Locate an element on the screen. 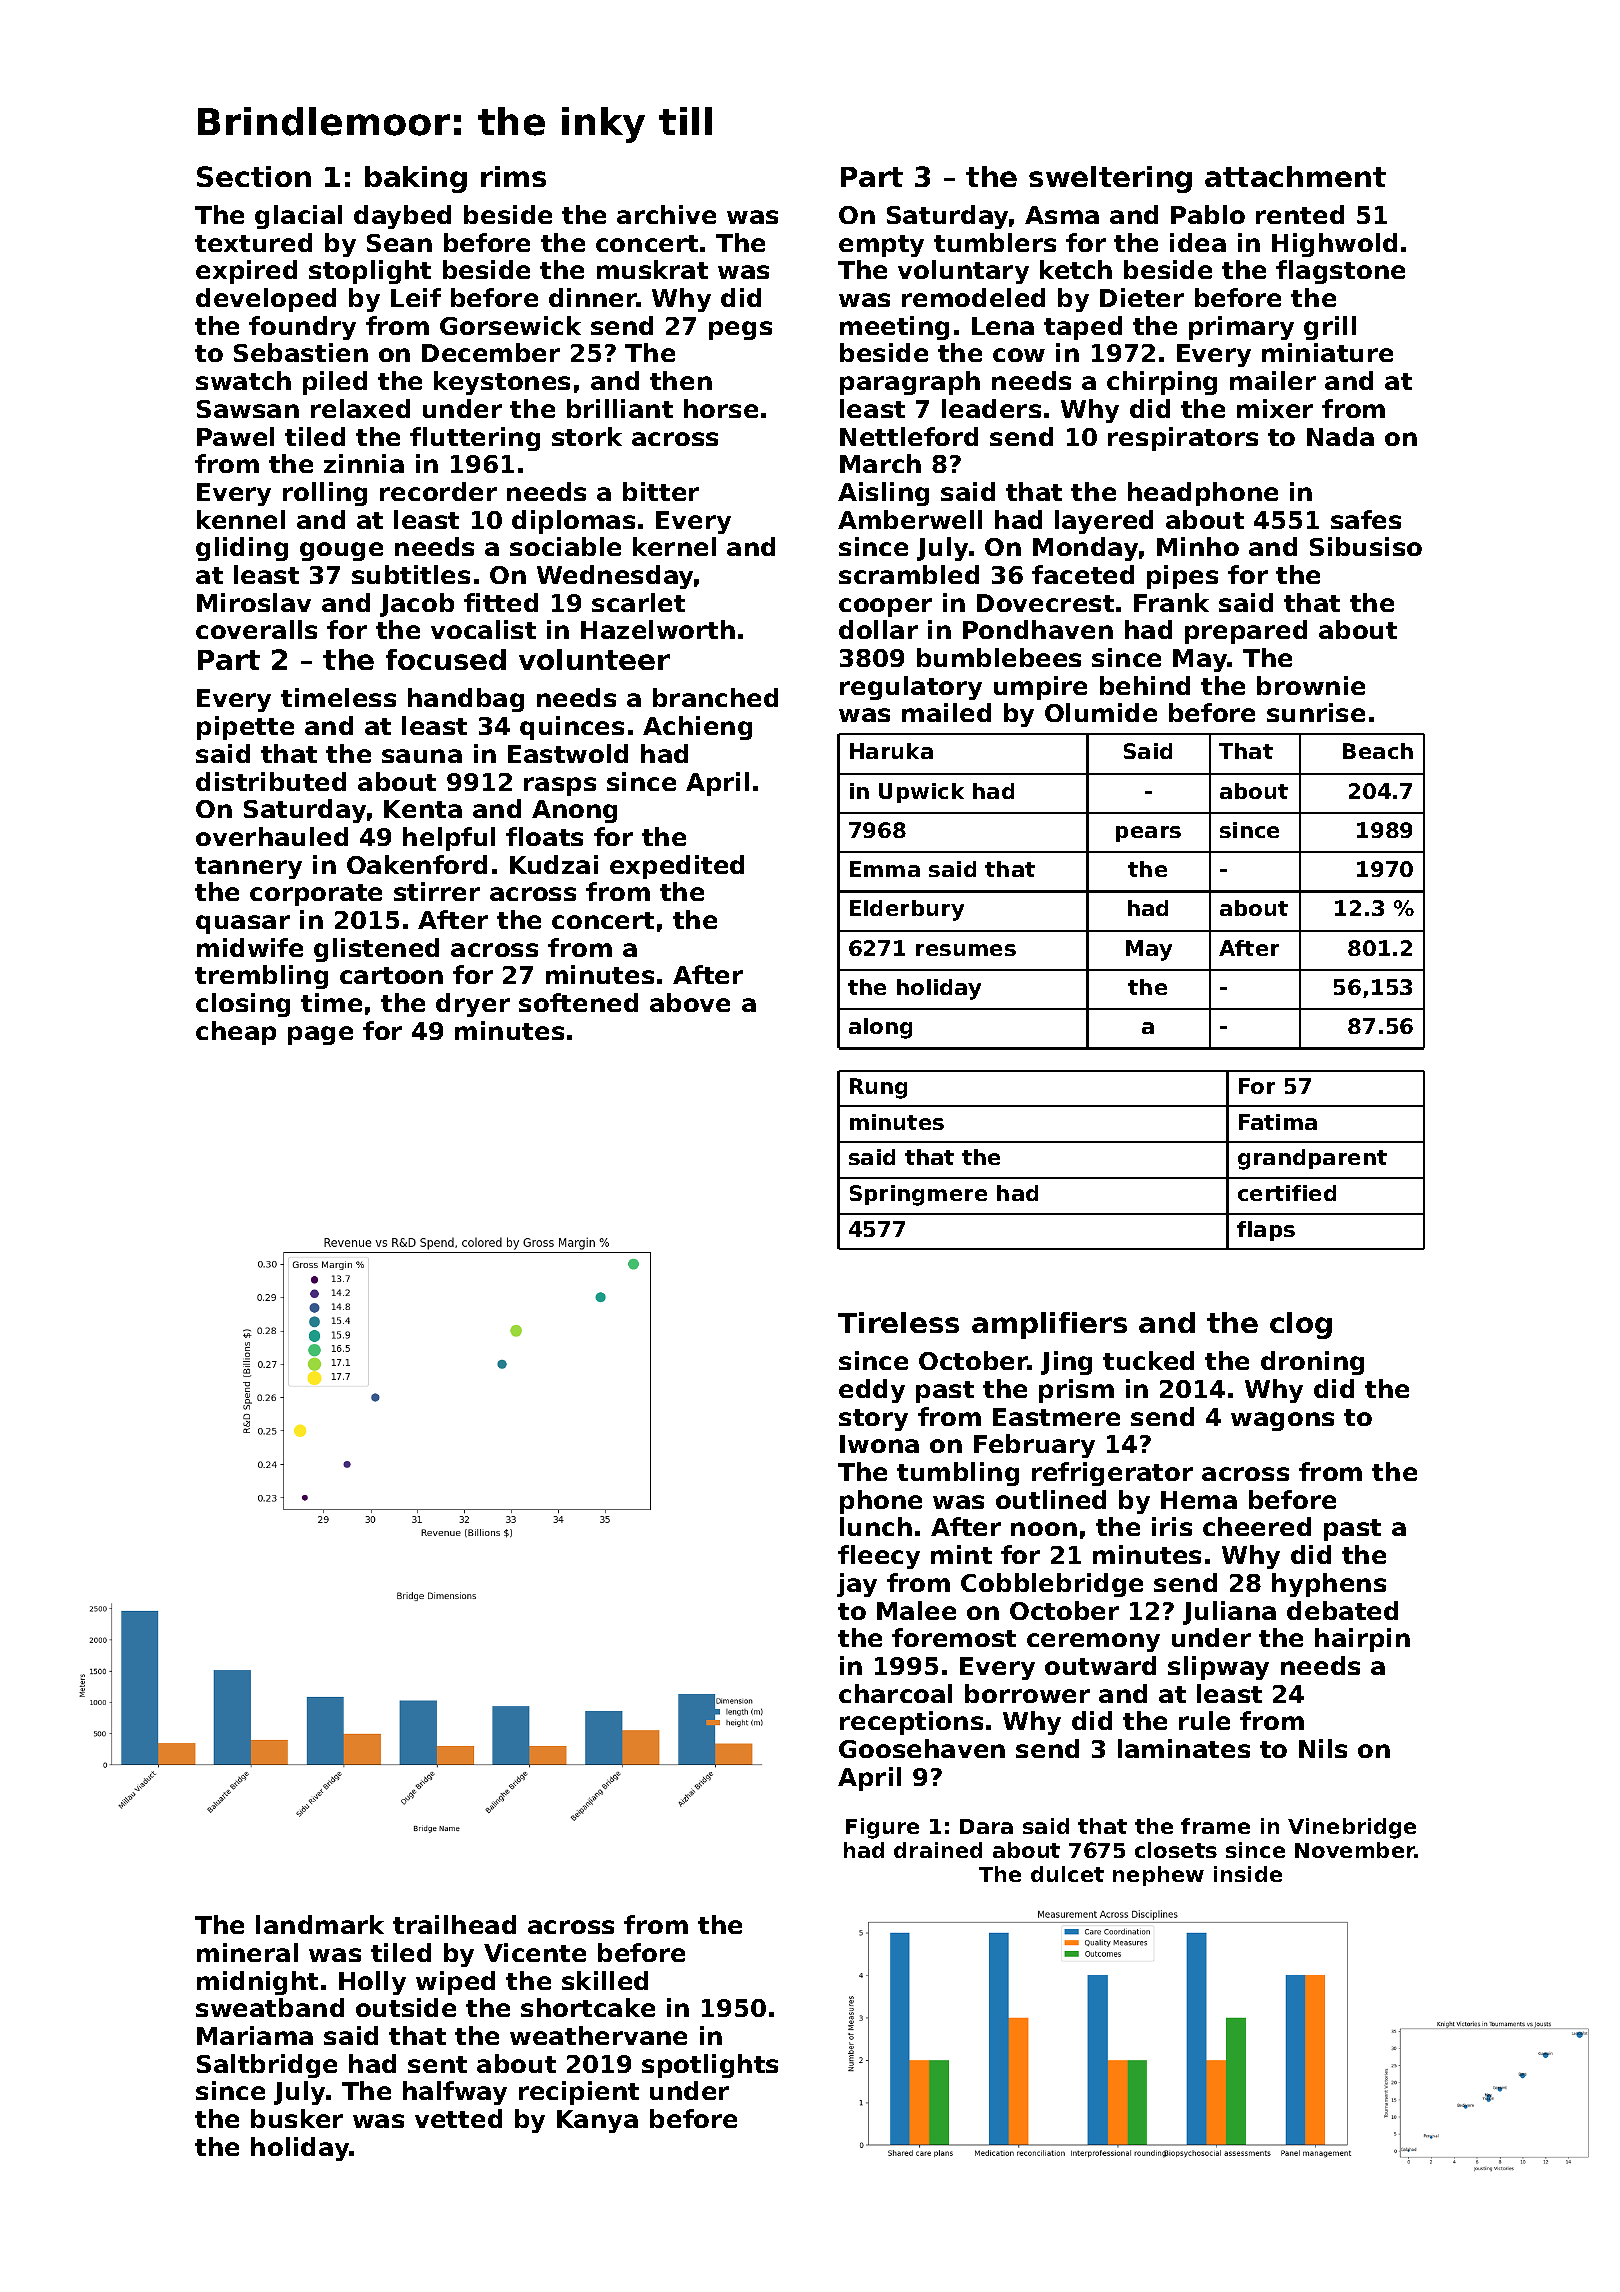 The height and width of the screenshot is (2292, 1620). page is located at coordinates (320, 1035).
